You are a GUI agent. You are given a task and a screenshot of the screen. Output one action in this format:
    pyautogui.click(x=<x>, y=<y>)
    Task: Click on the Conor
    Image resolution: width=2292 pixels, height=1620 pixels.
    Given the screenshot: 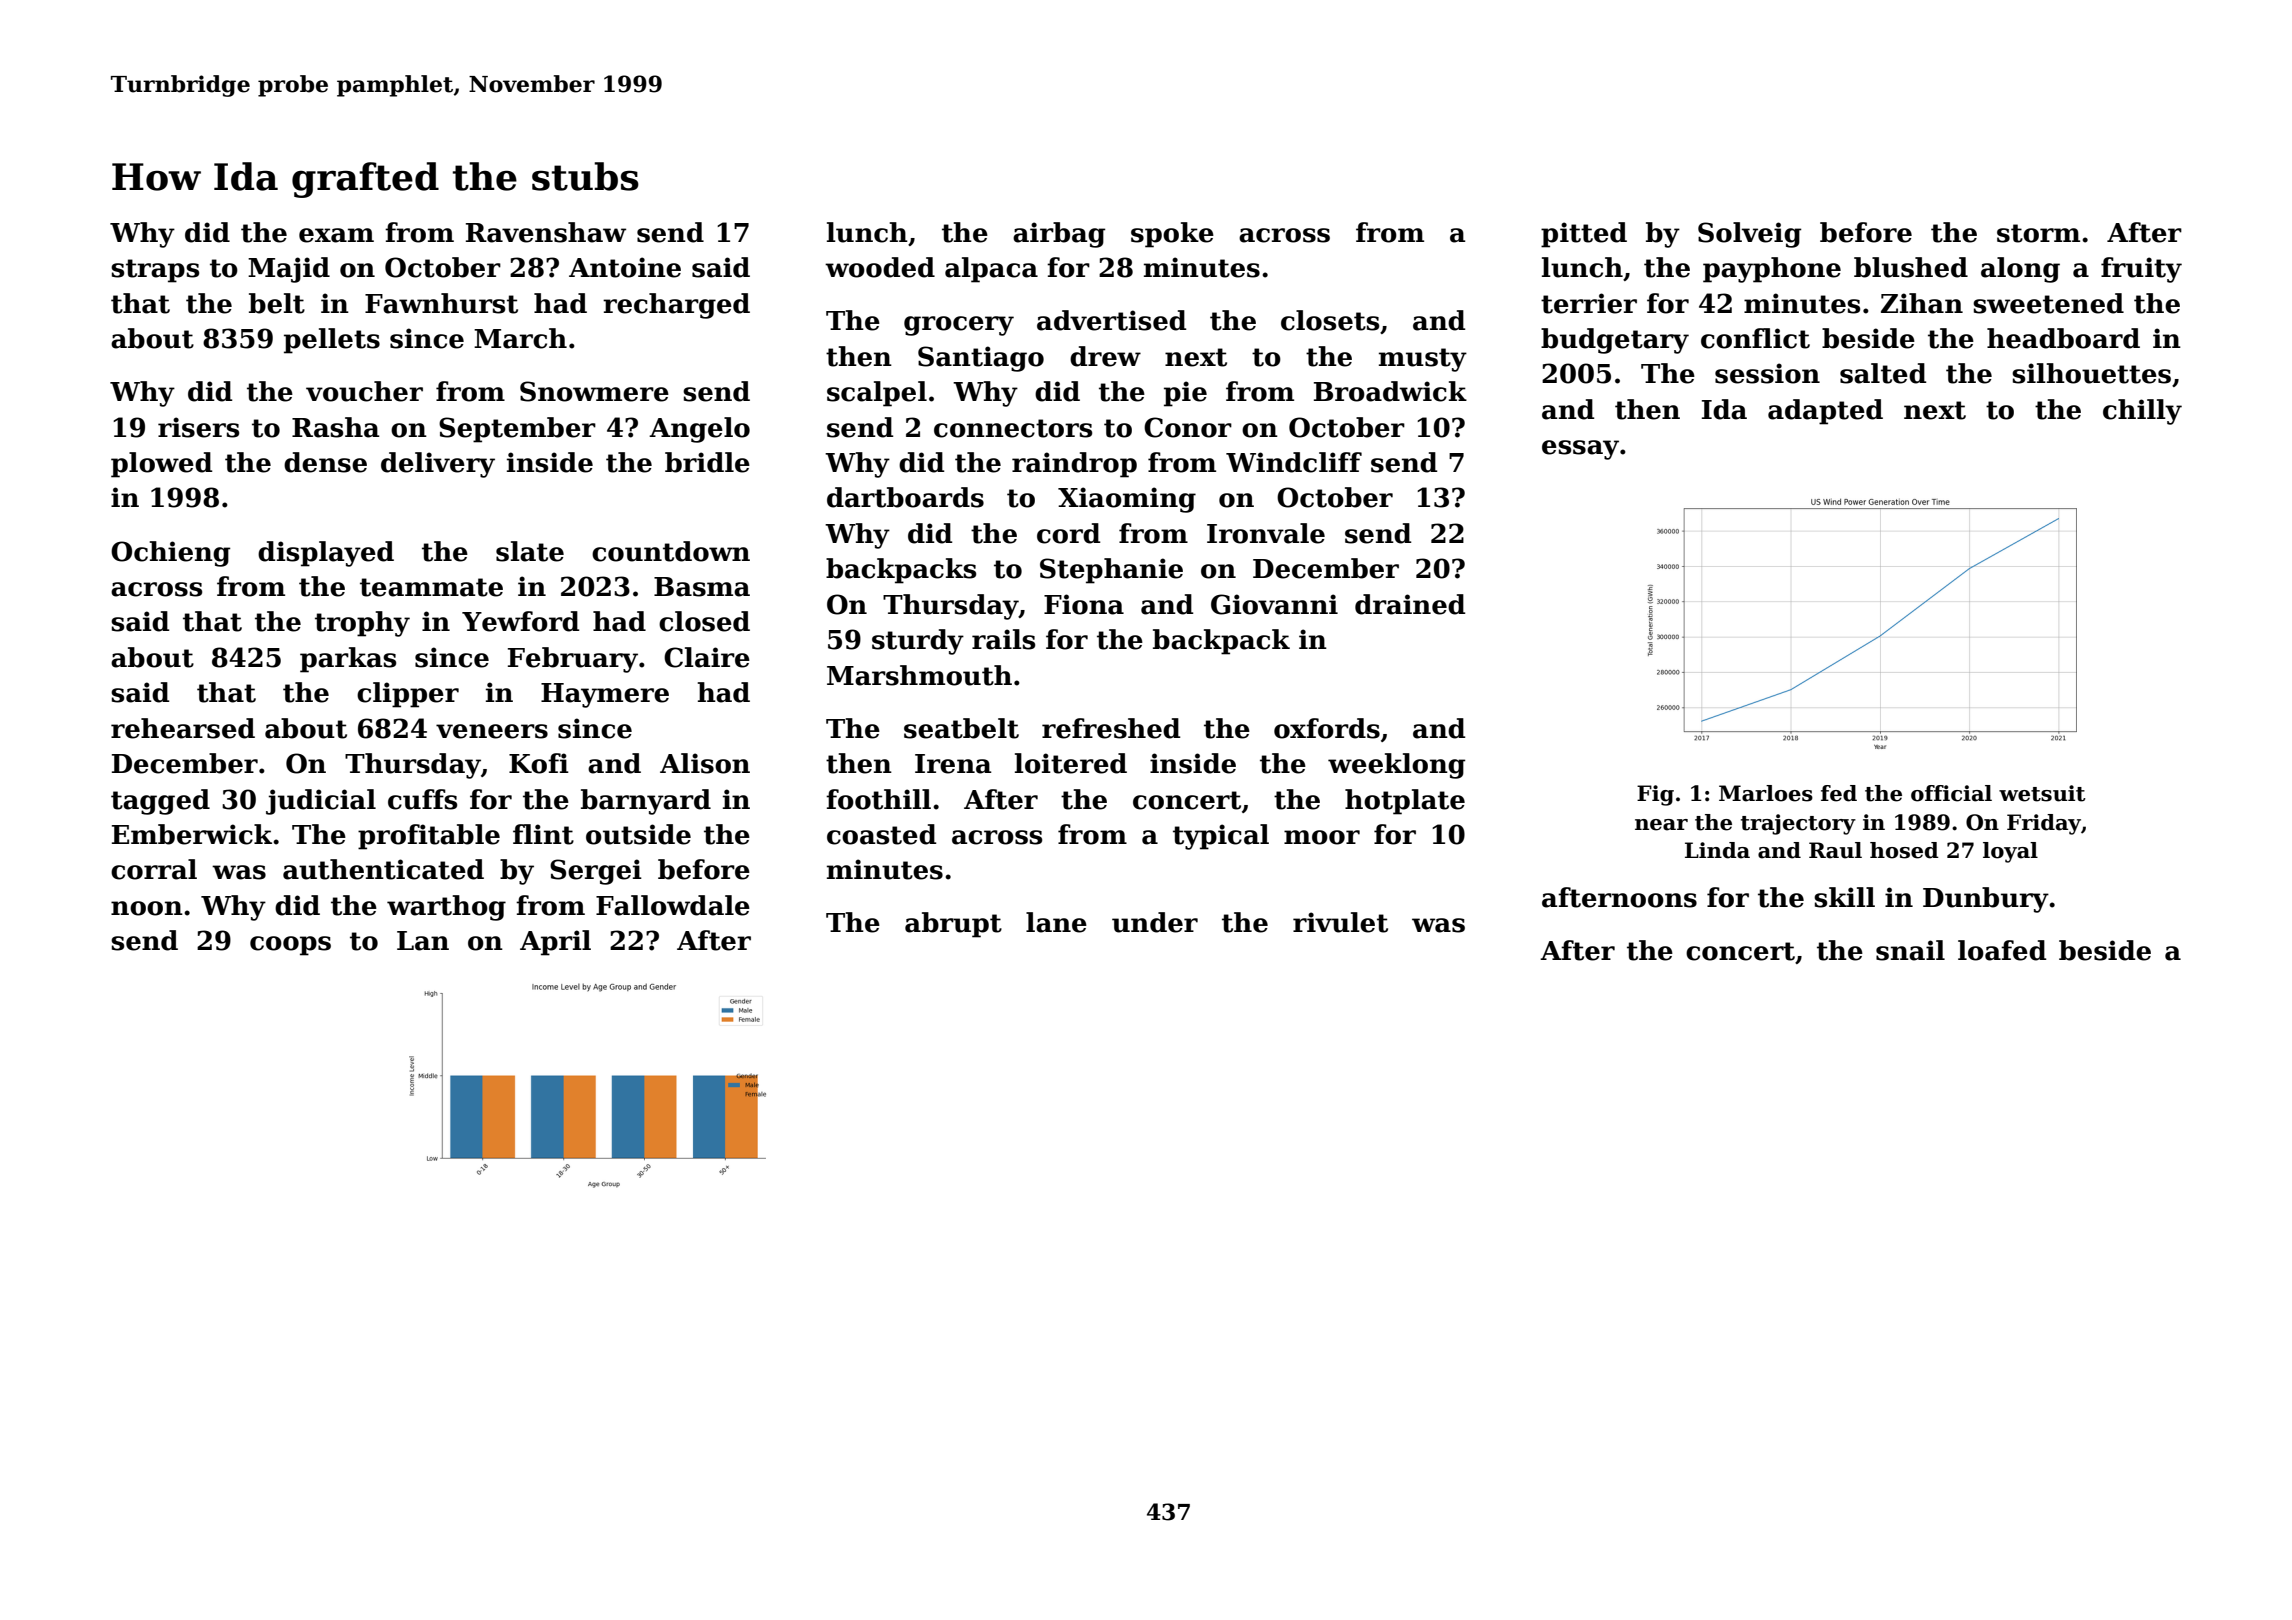 What is the action you would take?
    pyautogui.click(x=1188, y=427)
